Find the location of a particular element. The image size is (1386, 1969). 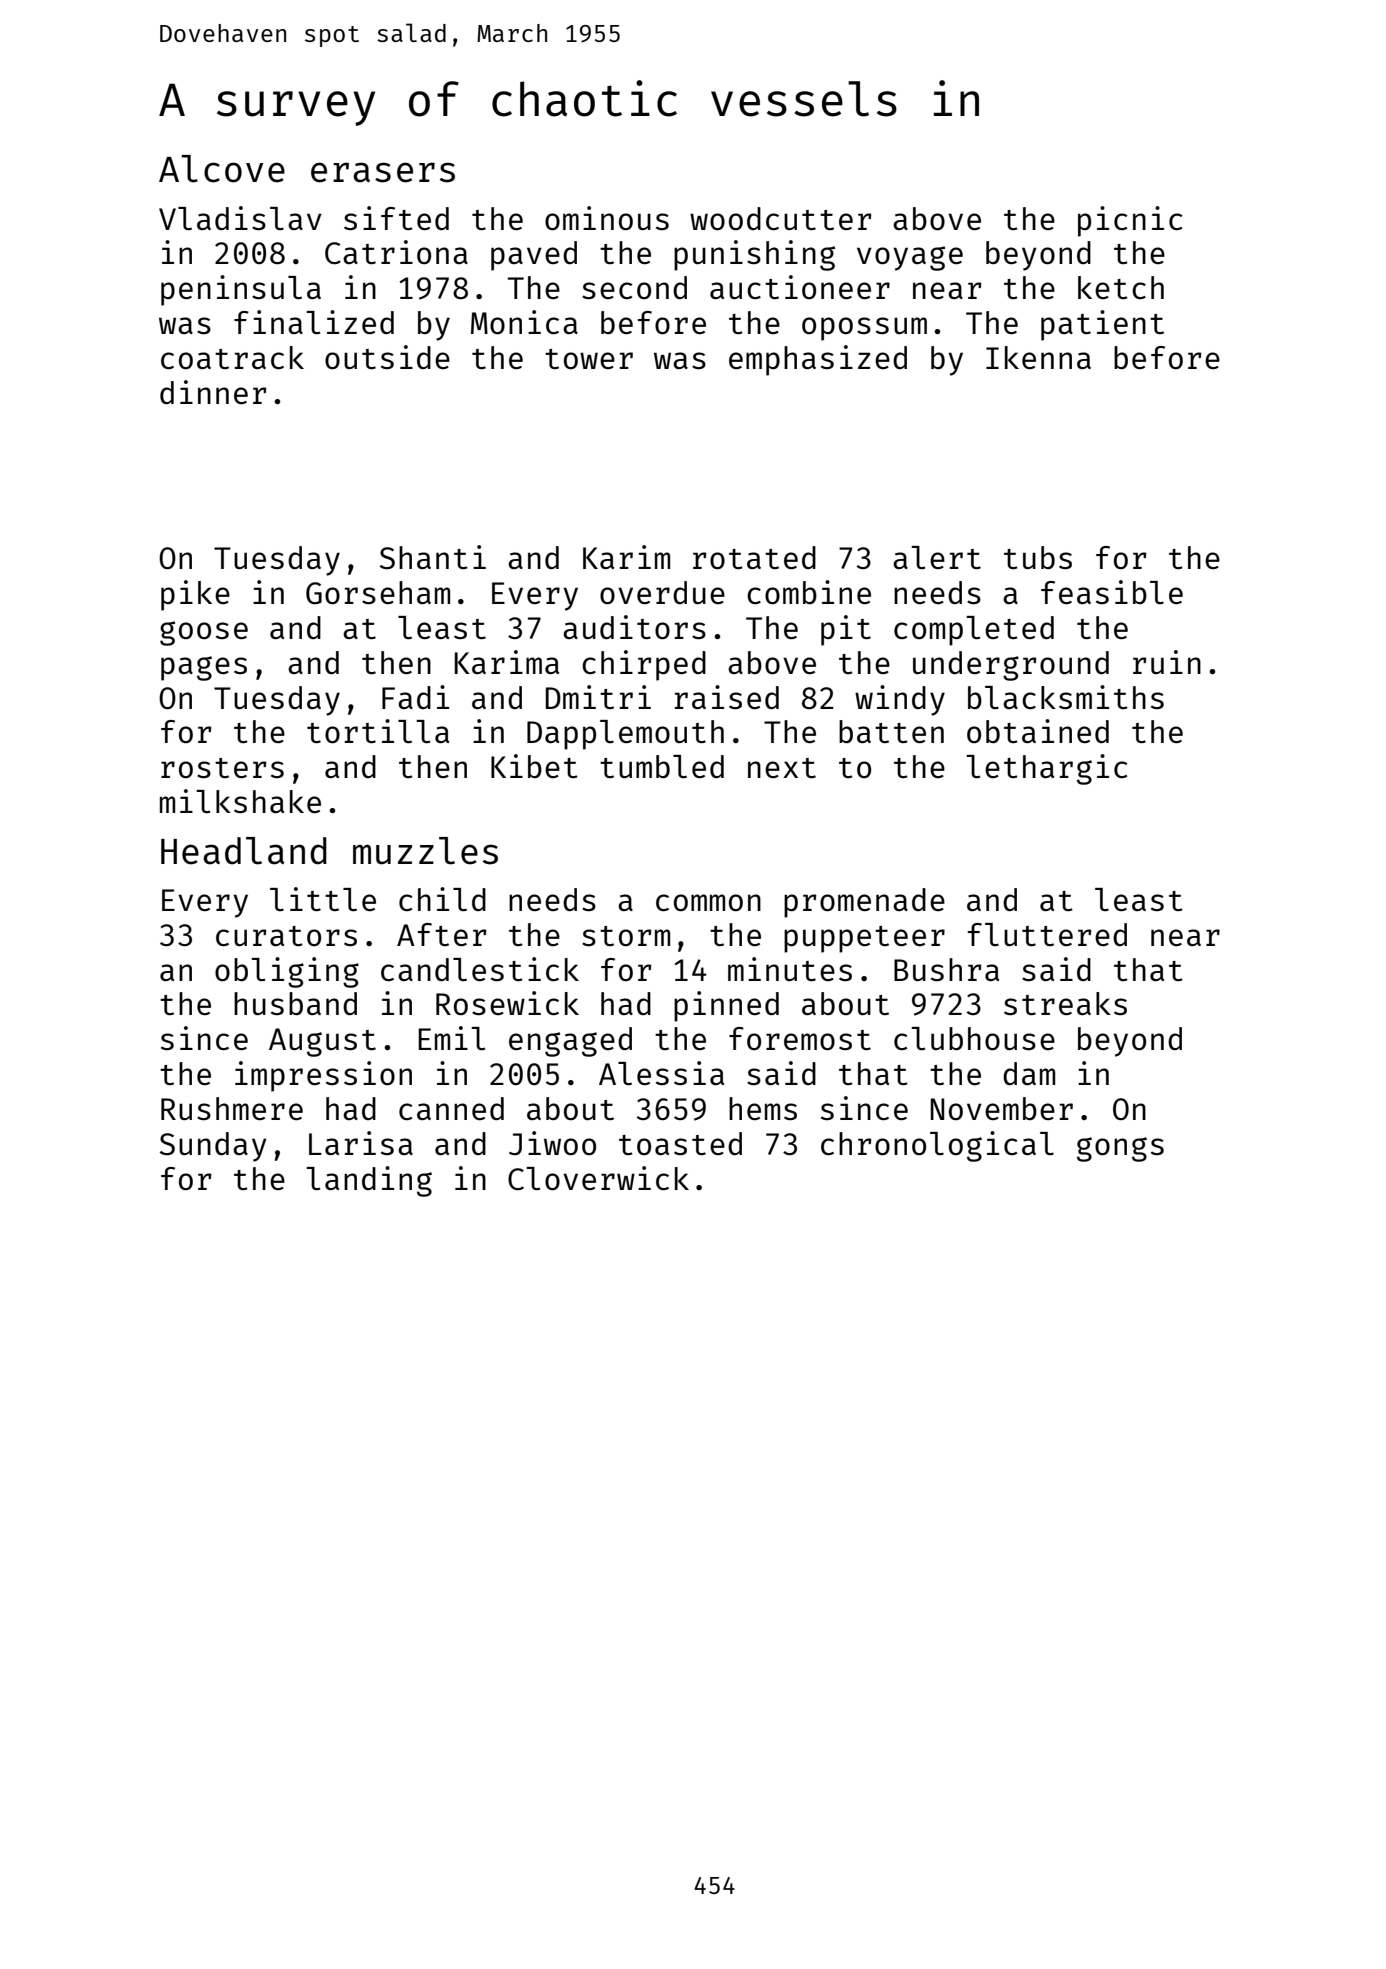

storm is located at coordinates (626, 936).
